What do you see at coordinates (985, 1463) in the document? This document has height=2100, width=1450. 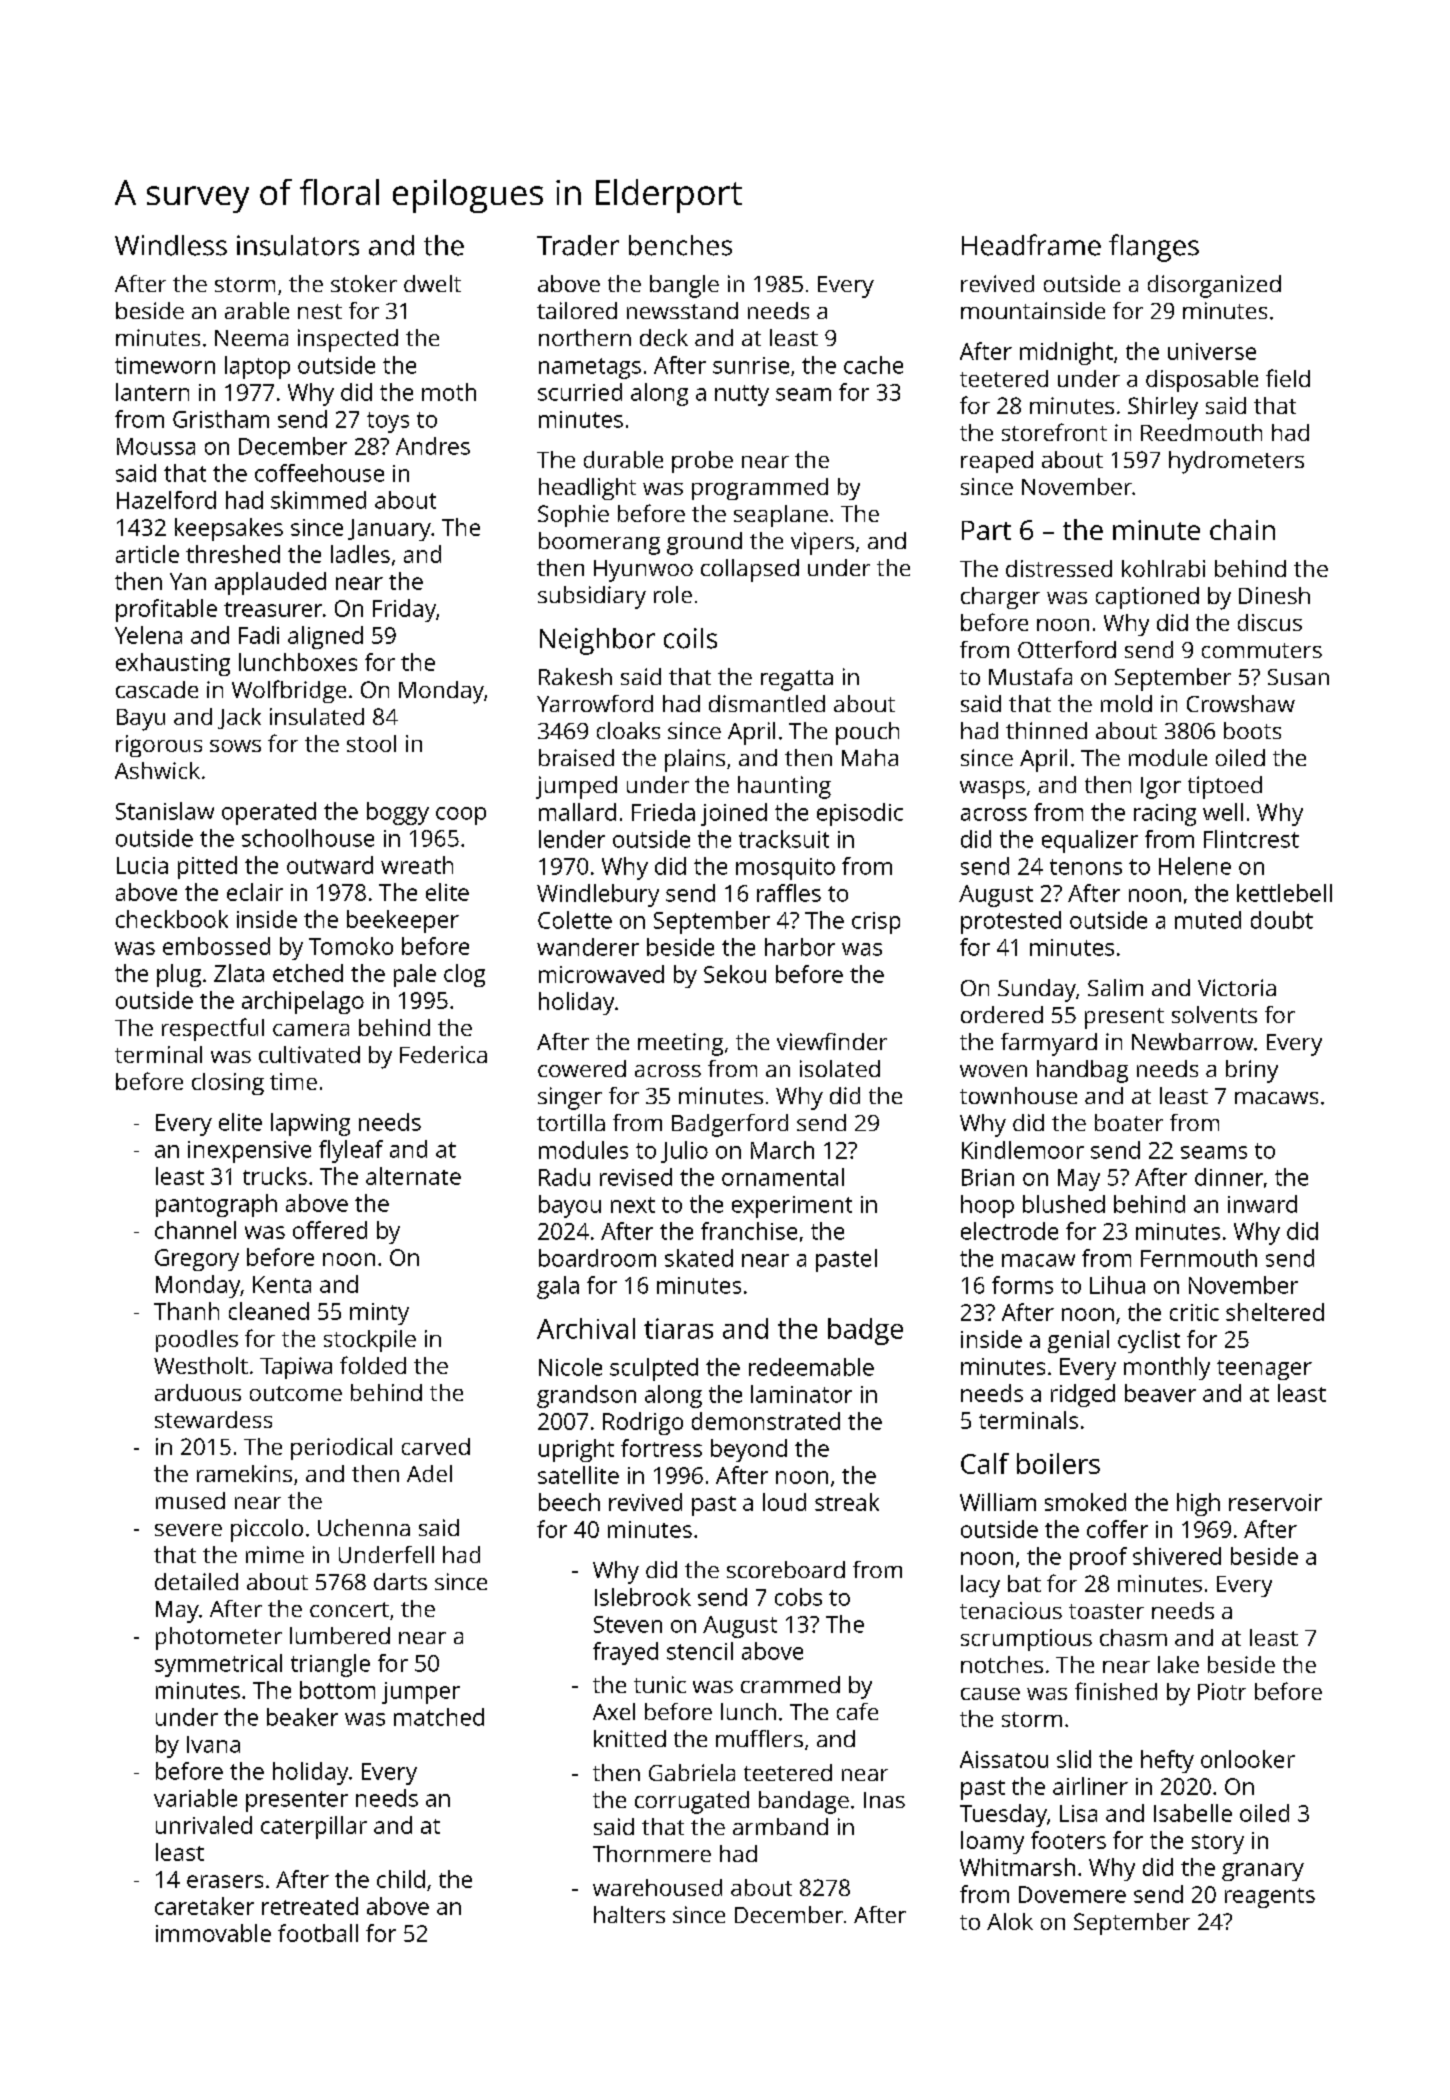 I see `Calf` at bounding box center [985, 1463].
